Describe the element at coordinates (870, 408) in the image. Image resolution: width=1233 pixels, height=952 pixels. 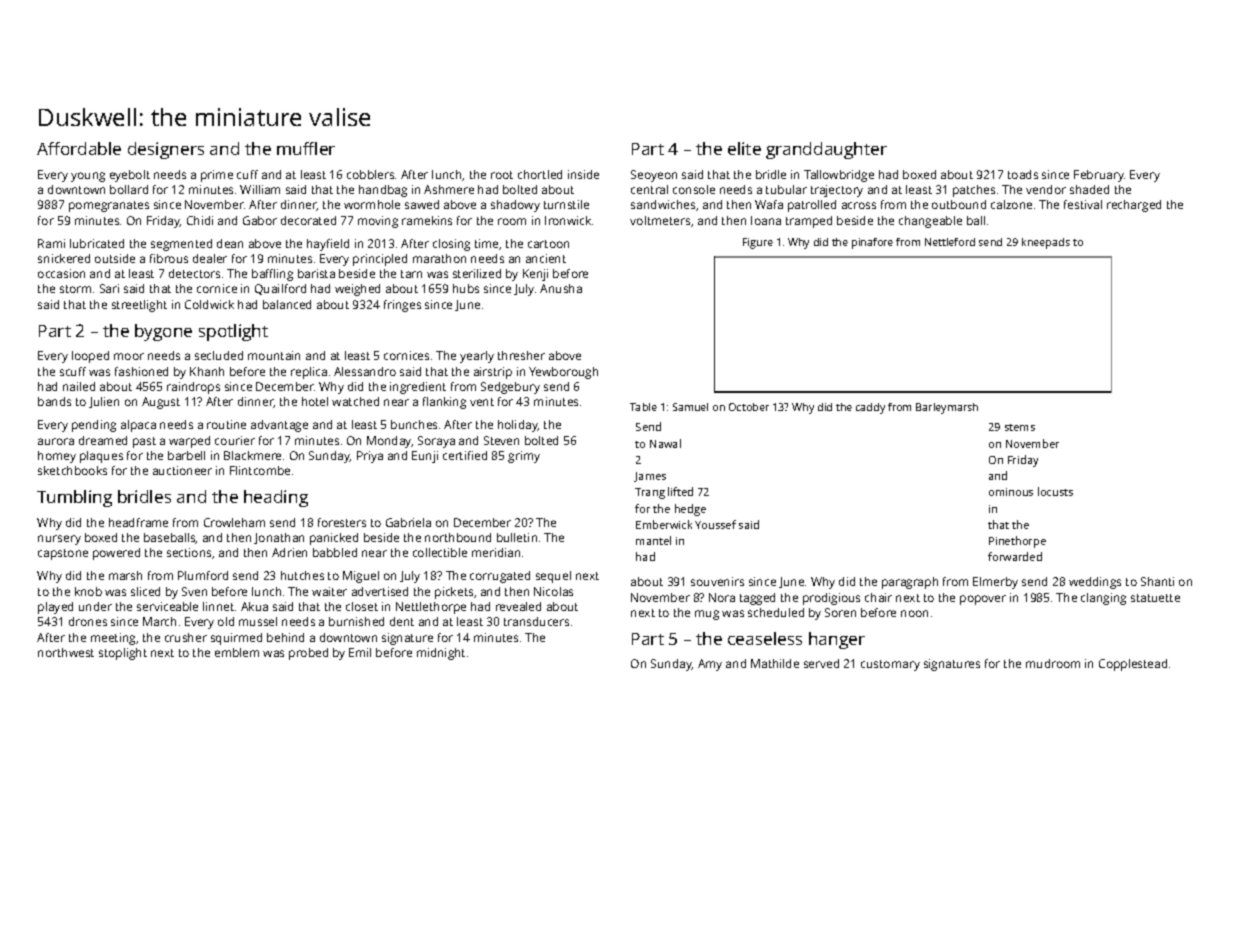
I see `caddy` at that location.
